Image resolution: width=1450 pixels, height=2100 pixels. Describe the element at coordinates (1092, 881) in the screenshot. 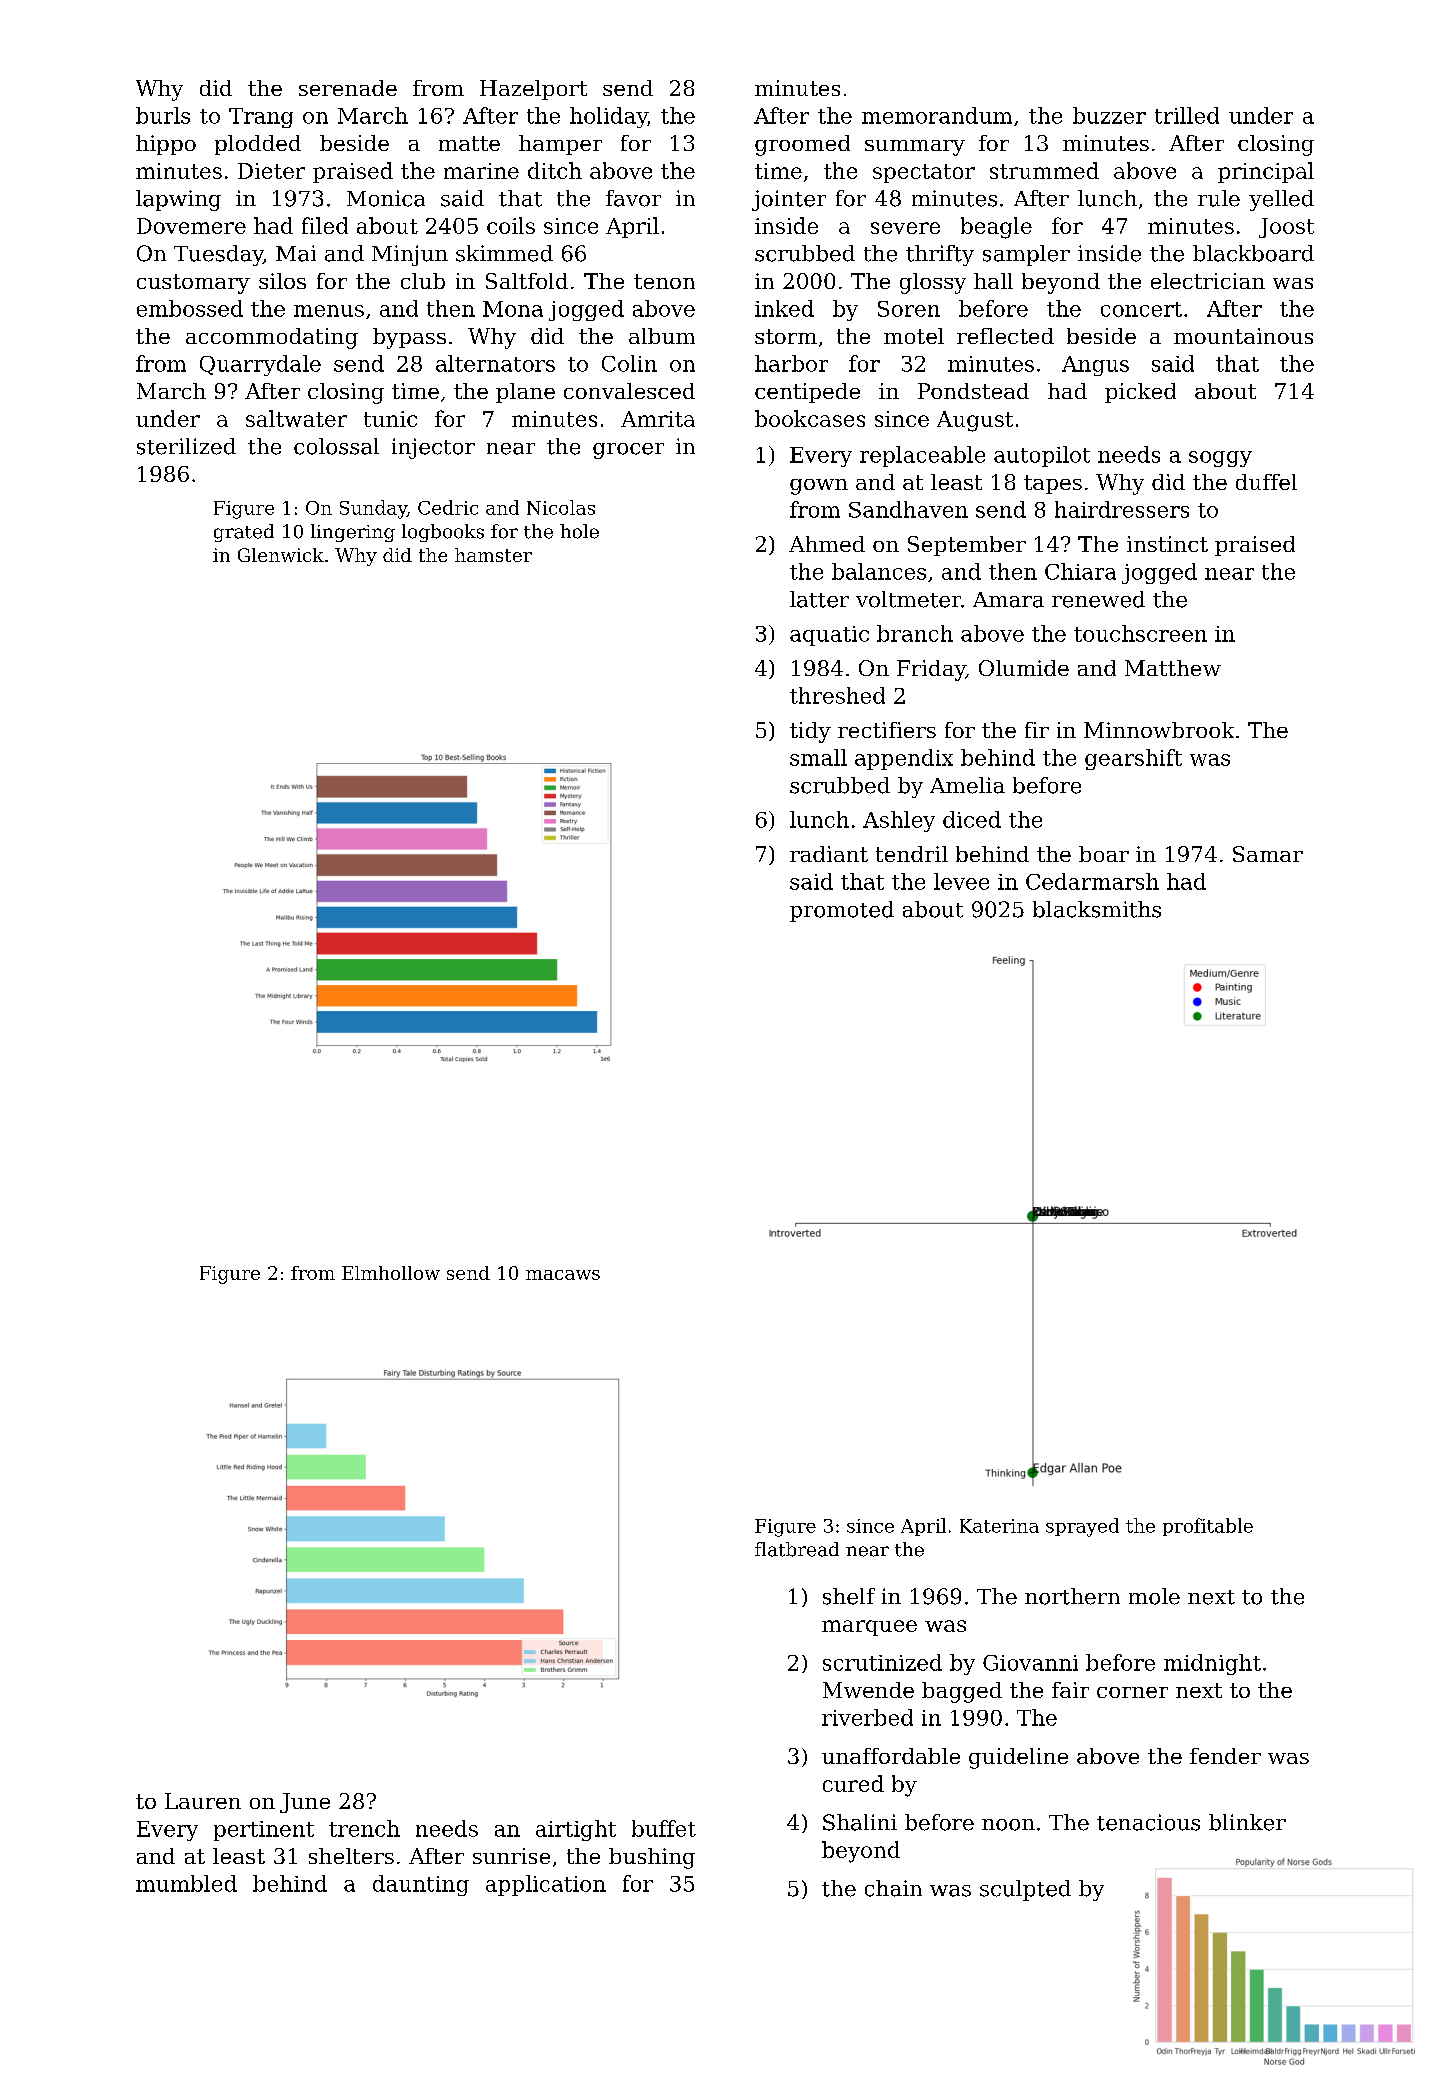

I see `Cedarmarsh` at that location.
